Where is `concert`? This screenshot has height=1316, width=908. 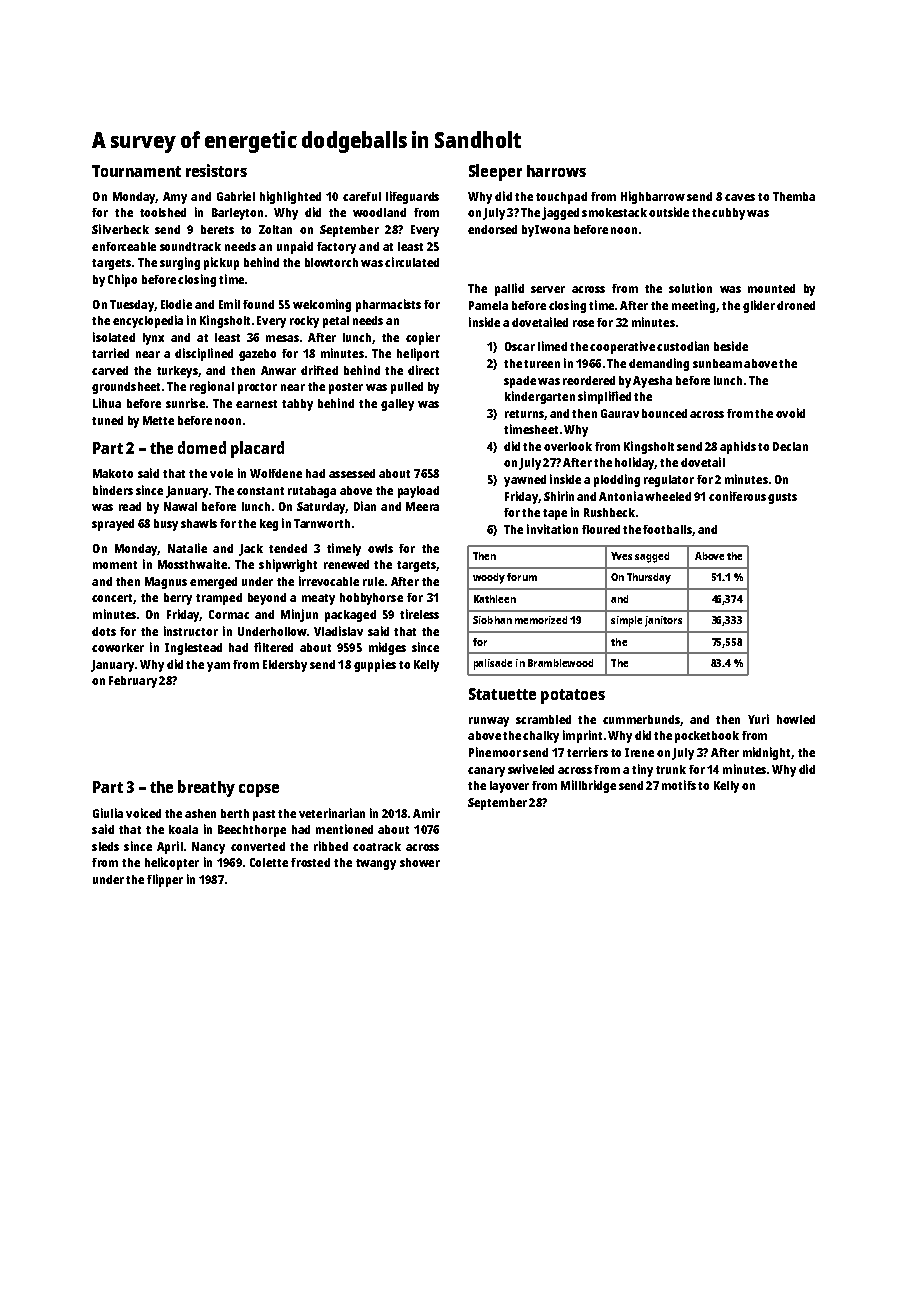
concert is located at coordinates (112, 598).
